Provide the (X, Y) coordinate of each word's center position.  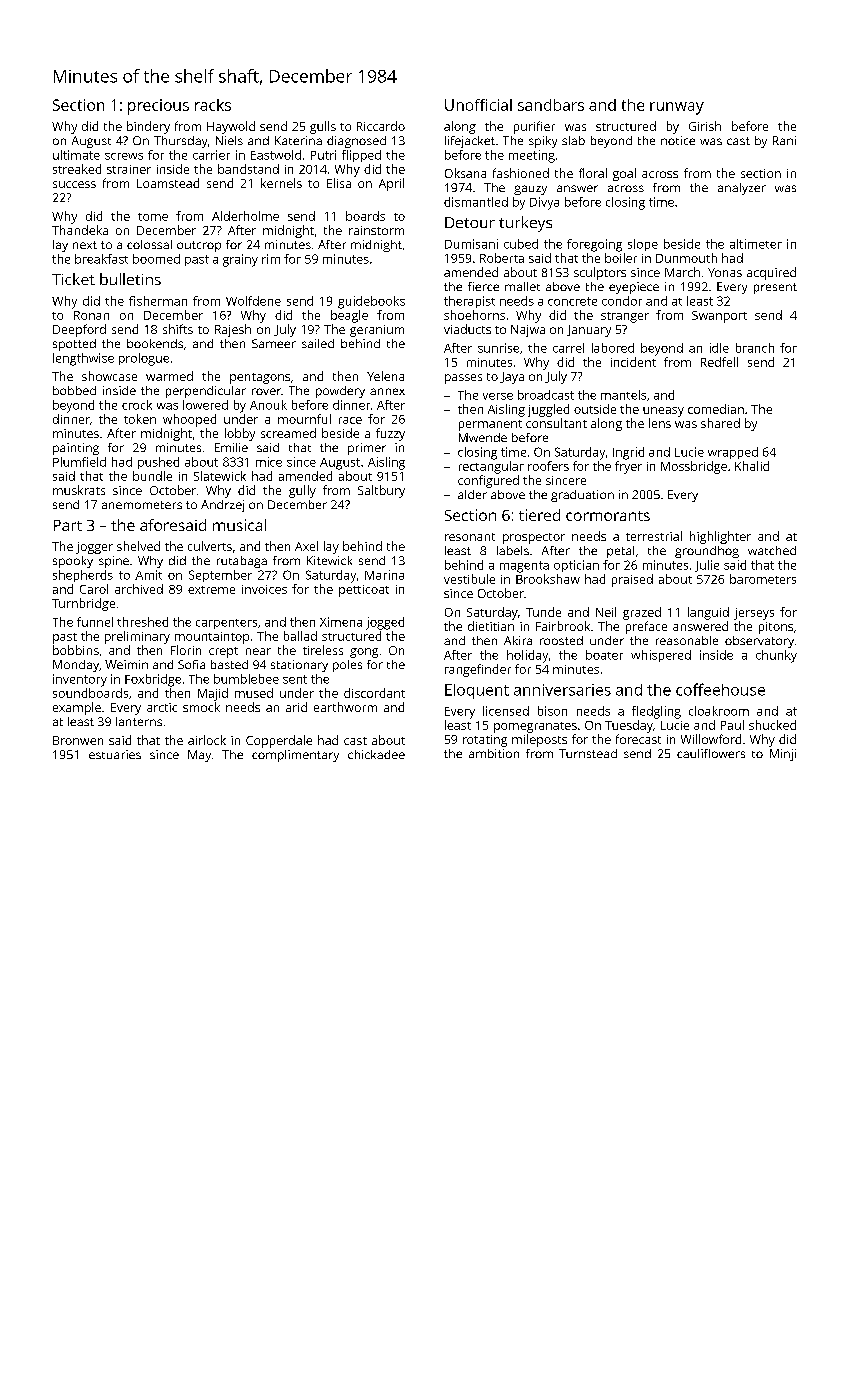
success (74, 184)
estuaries (115, 754)
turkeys (525, 224)
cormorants (608, 516)
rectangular (491, 467)
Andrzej (222, 506)
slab (573, 140)
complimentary (295, 756)
